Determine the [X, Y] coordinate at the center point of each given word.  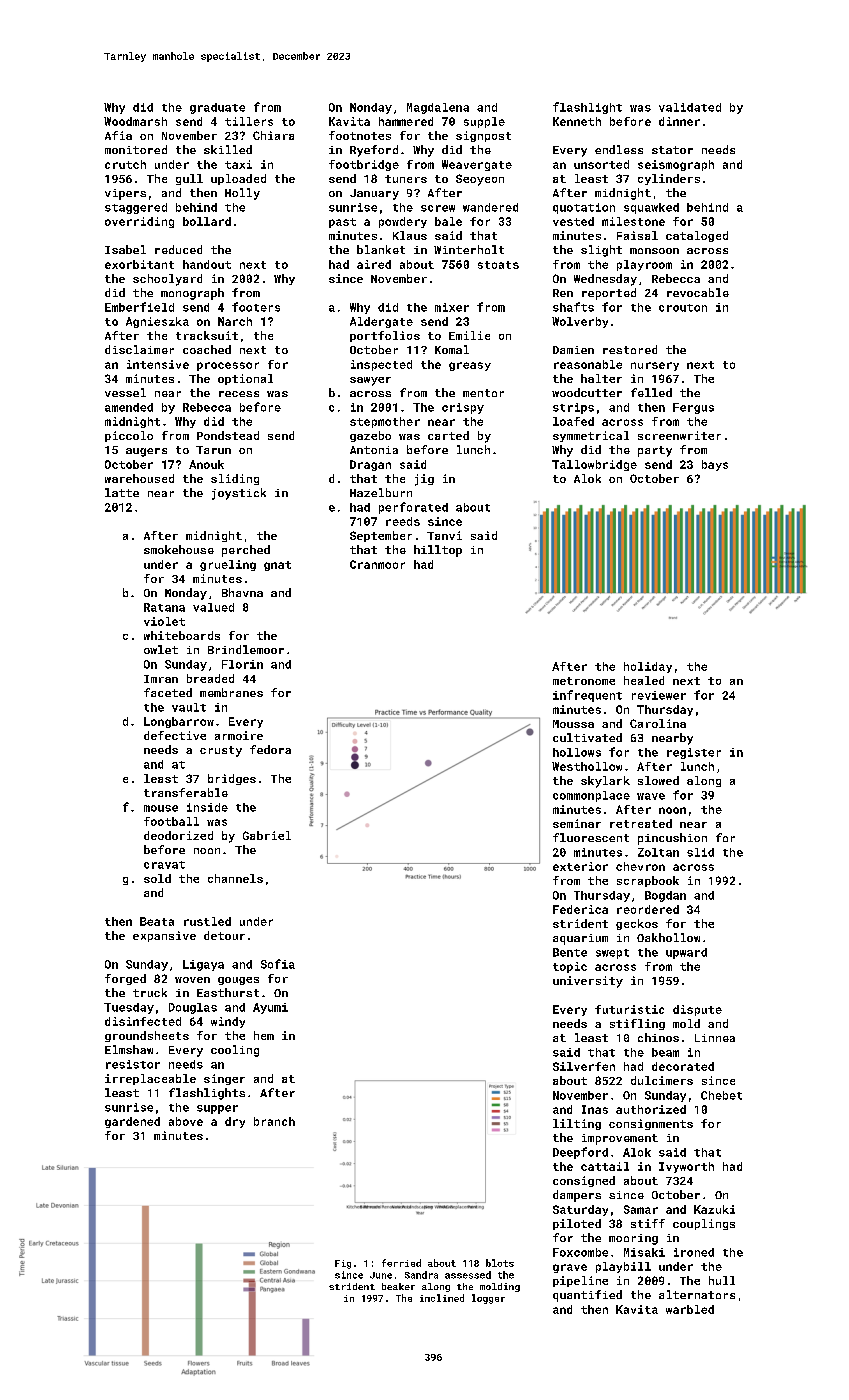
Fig [343, 1264]
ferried [401, 1263]
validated [690, 107]
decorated [683, 1066]
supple [484, 122]
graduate [217, 108]
